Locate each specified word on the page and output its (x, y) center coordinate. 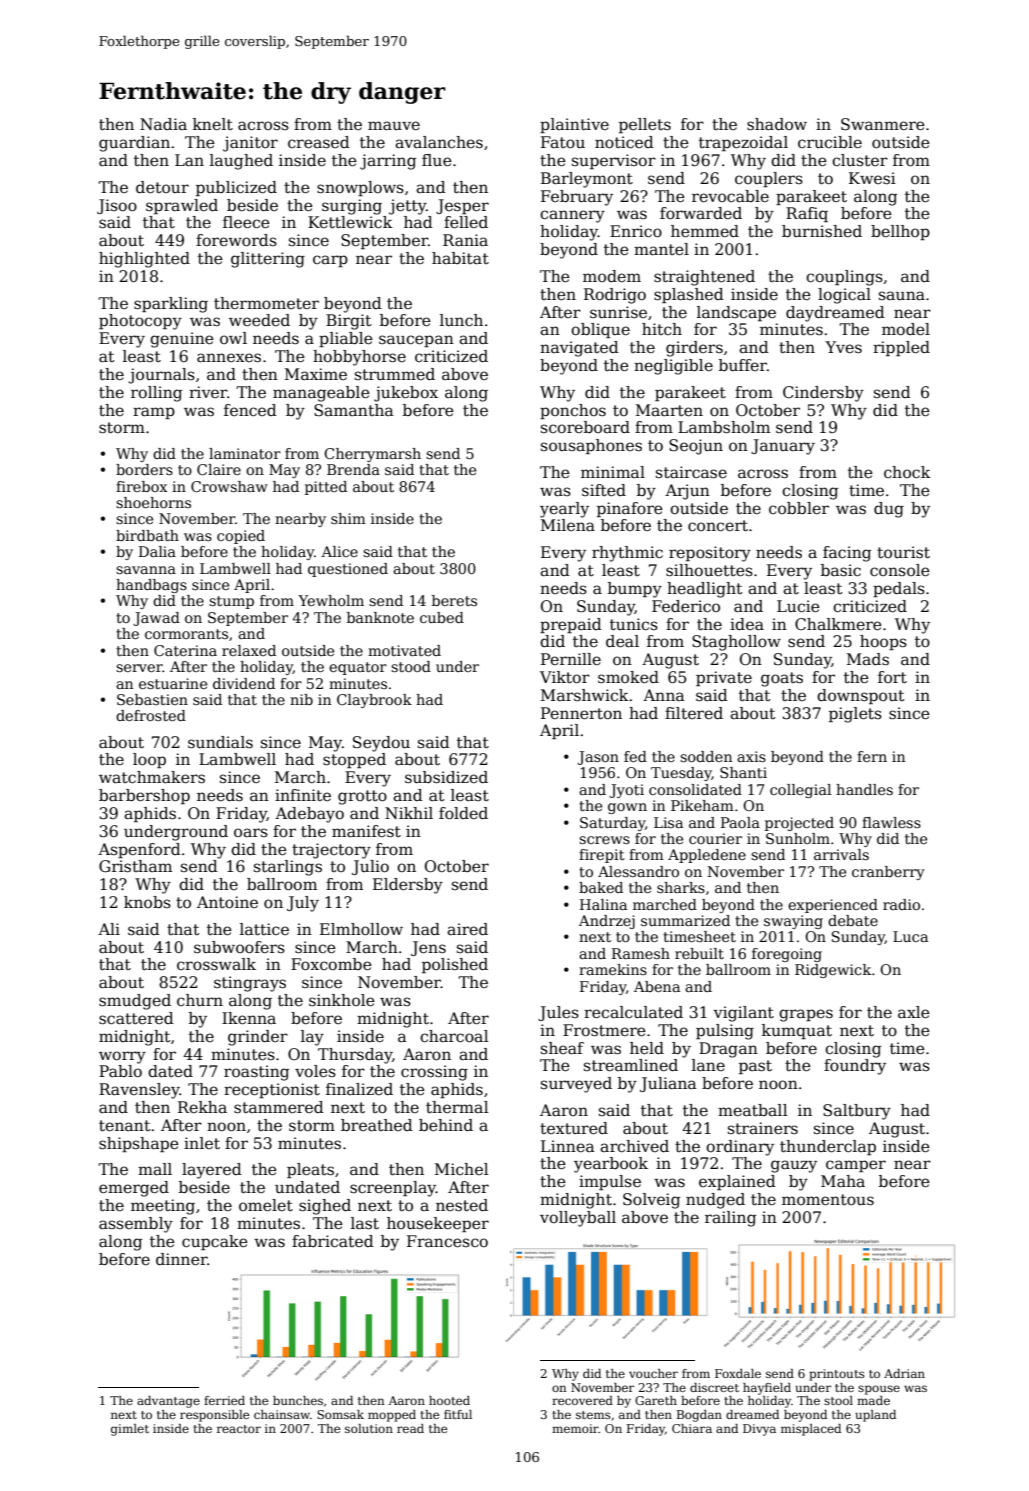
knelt (213, 124)
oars (251, 832)
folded (463, 813)
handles (864, 789)
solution (369, 1428)
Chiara (692, 1428)
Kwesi (872, 178)
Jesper (462, 206)
